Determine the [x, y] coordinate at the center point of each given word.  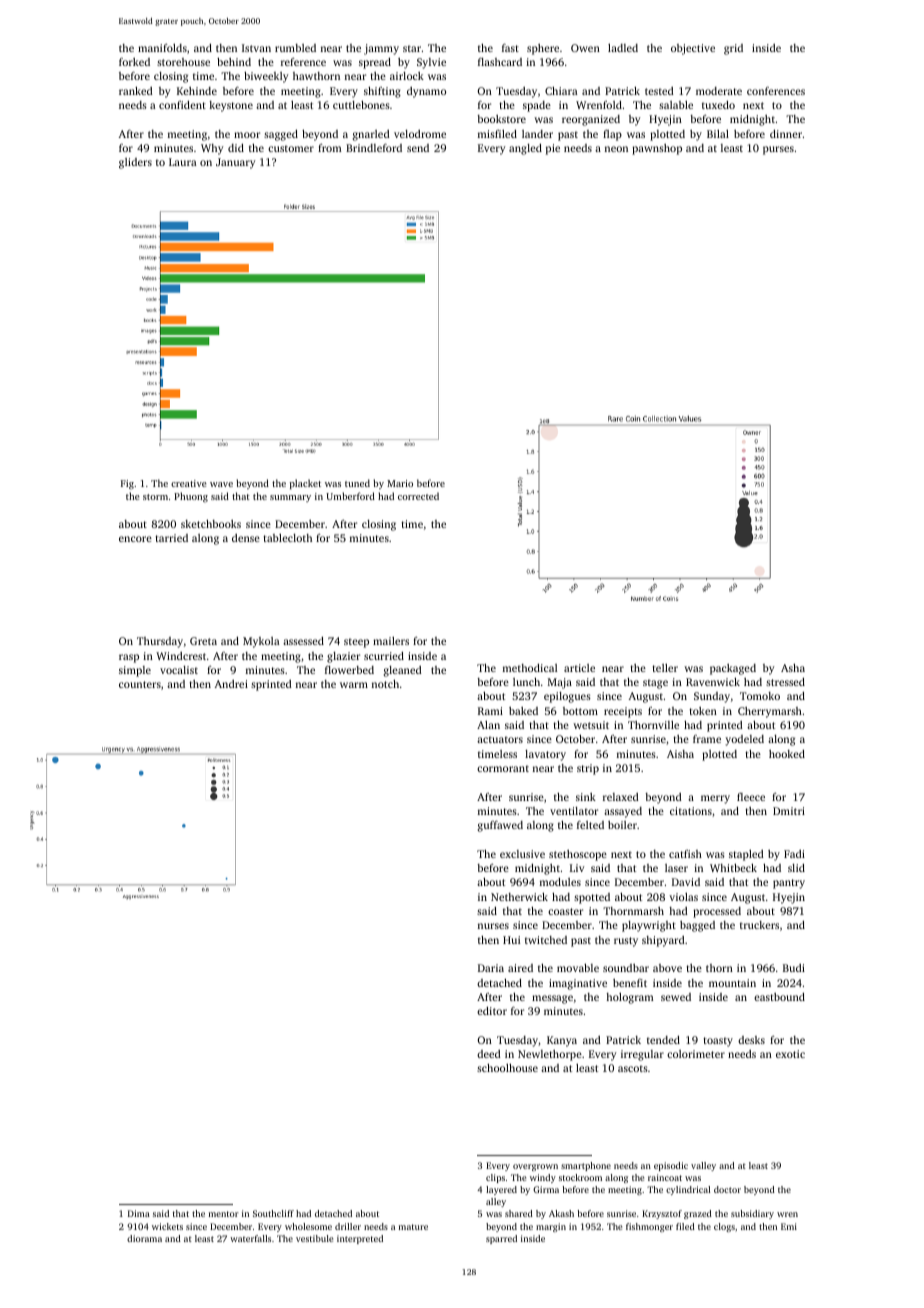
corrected [418, 496]
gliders [135, 163]
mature [413, 1227]
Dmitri [789, 811]
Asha [793, 668]
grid [733, 49]
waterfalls [250, 1238]
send [418, 148]
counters [140, 684]
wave [221, 484]
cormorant [503, 768]
